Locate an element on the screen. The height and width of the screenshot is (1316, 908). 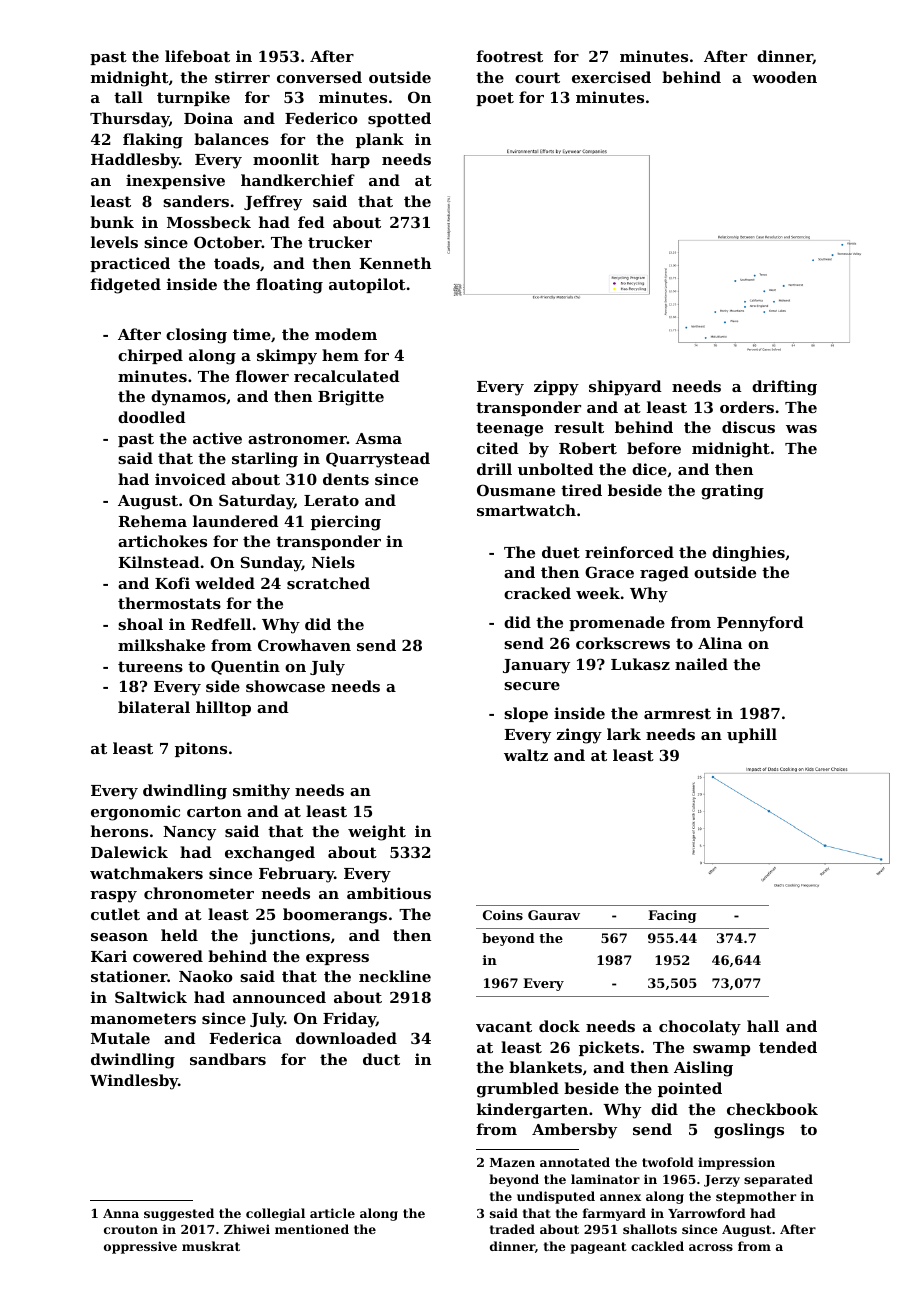
wooden is located at coordinates (784, 77).
